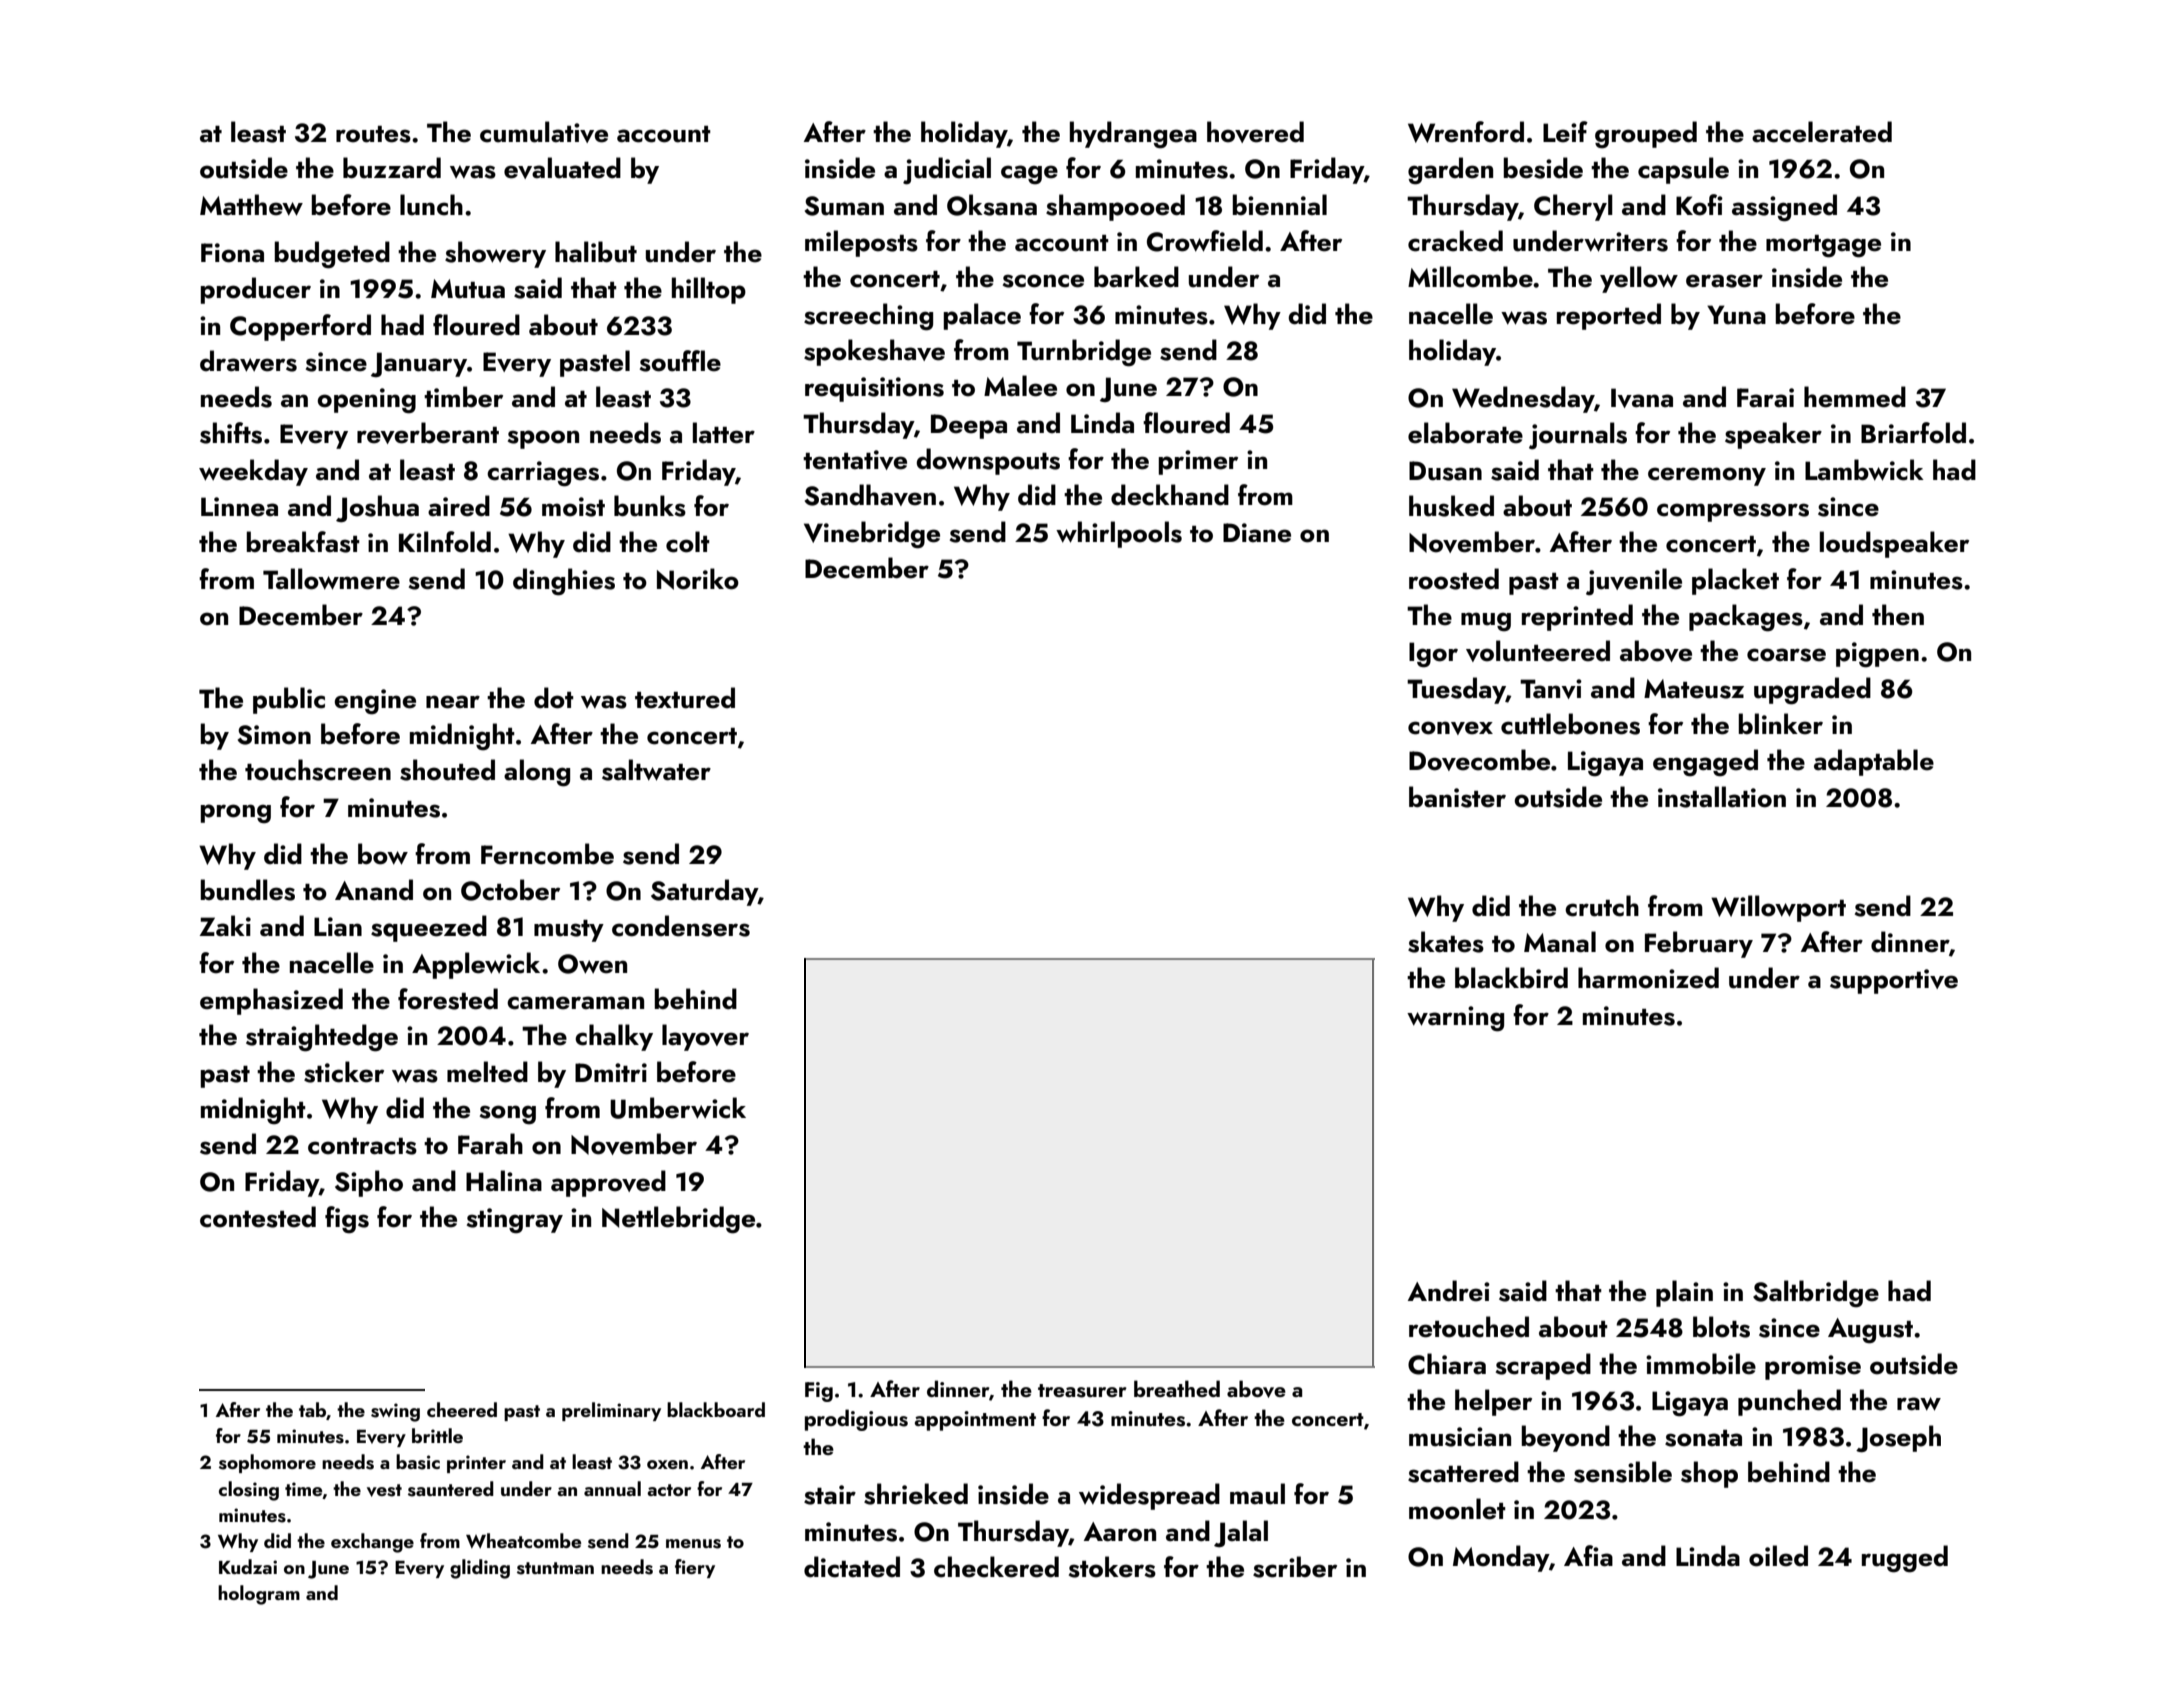 This screenshot has width=2178, height=1683. I want to click on hovered, so click(1255, 132).
